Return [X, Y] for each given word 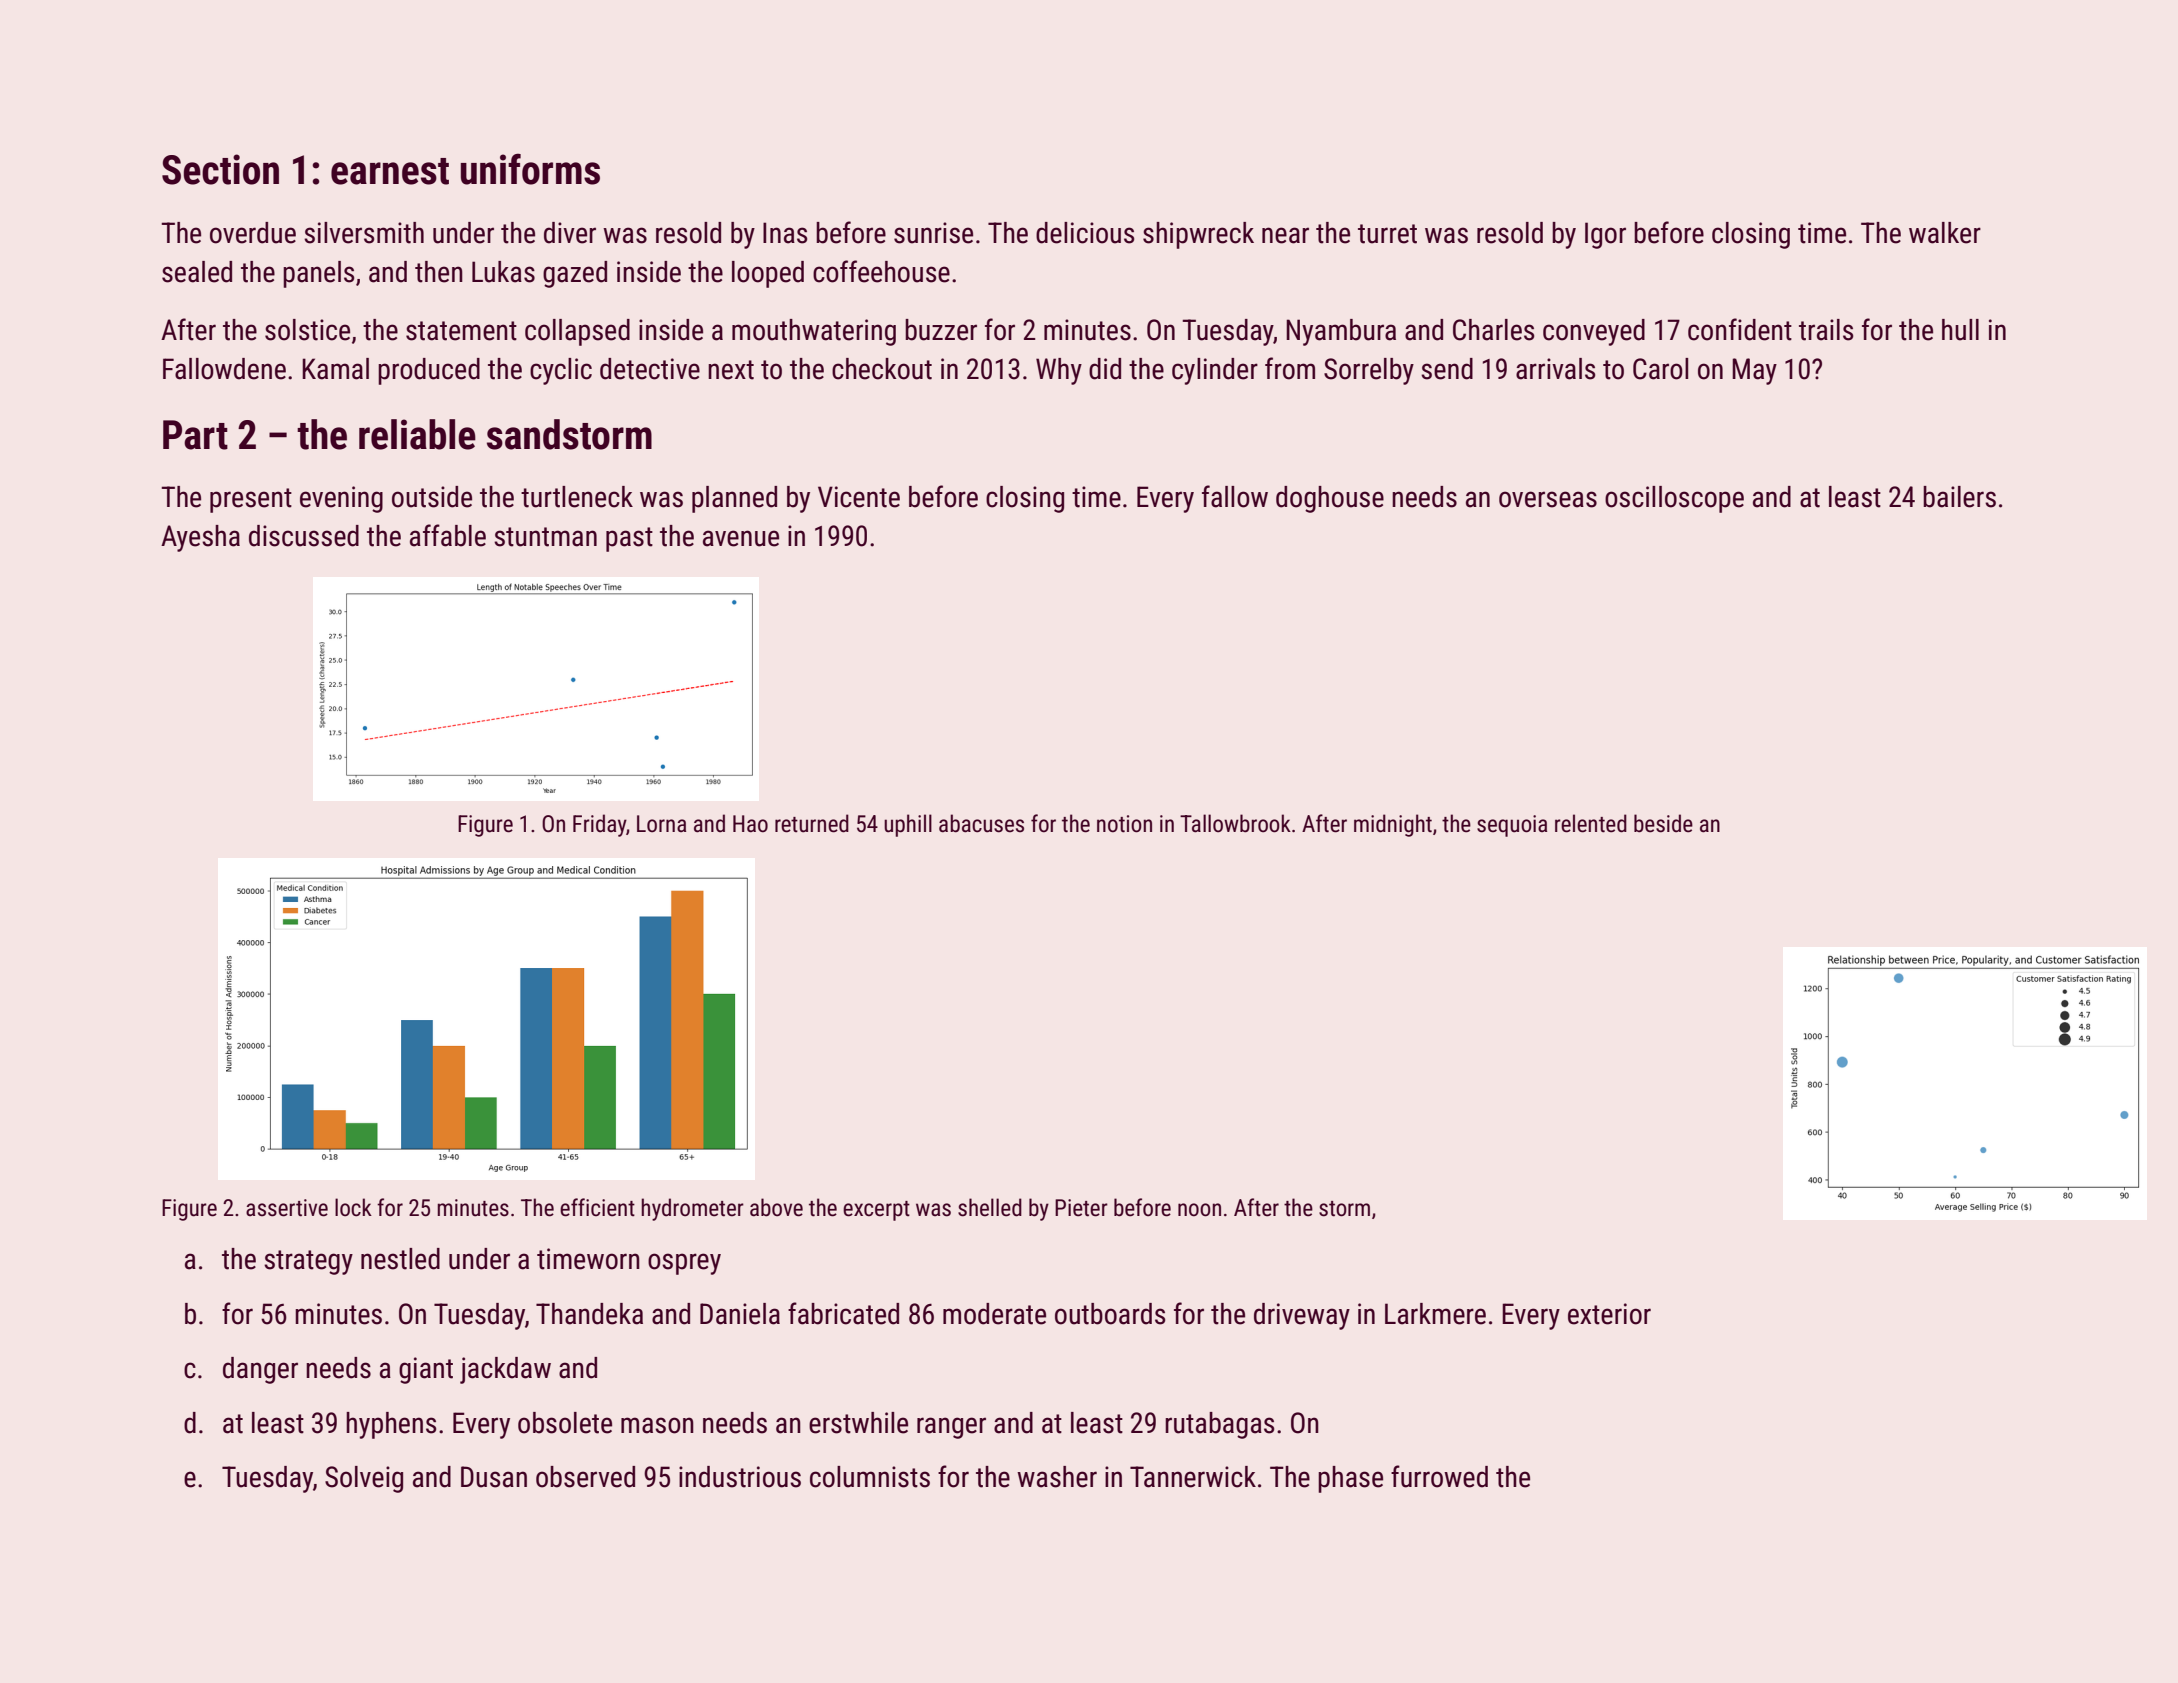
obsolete [565, 1423]
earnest [390, 171]
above [776, 1207]
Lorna [661, 824]
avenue [741, 538]
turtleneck [577, 497]
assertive [287, 1208]
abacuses [981, 823]
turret [1387, 234]
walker [1945, 233]
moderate [994, 1314]
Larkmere [1435, 1314]
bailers [1959, 497]
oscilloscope [1674, 499]
